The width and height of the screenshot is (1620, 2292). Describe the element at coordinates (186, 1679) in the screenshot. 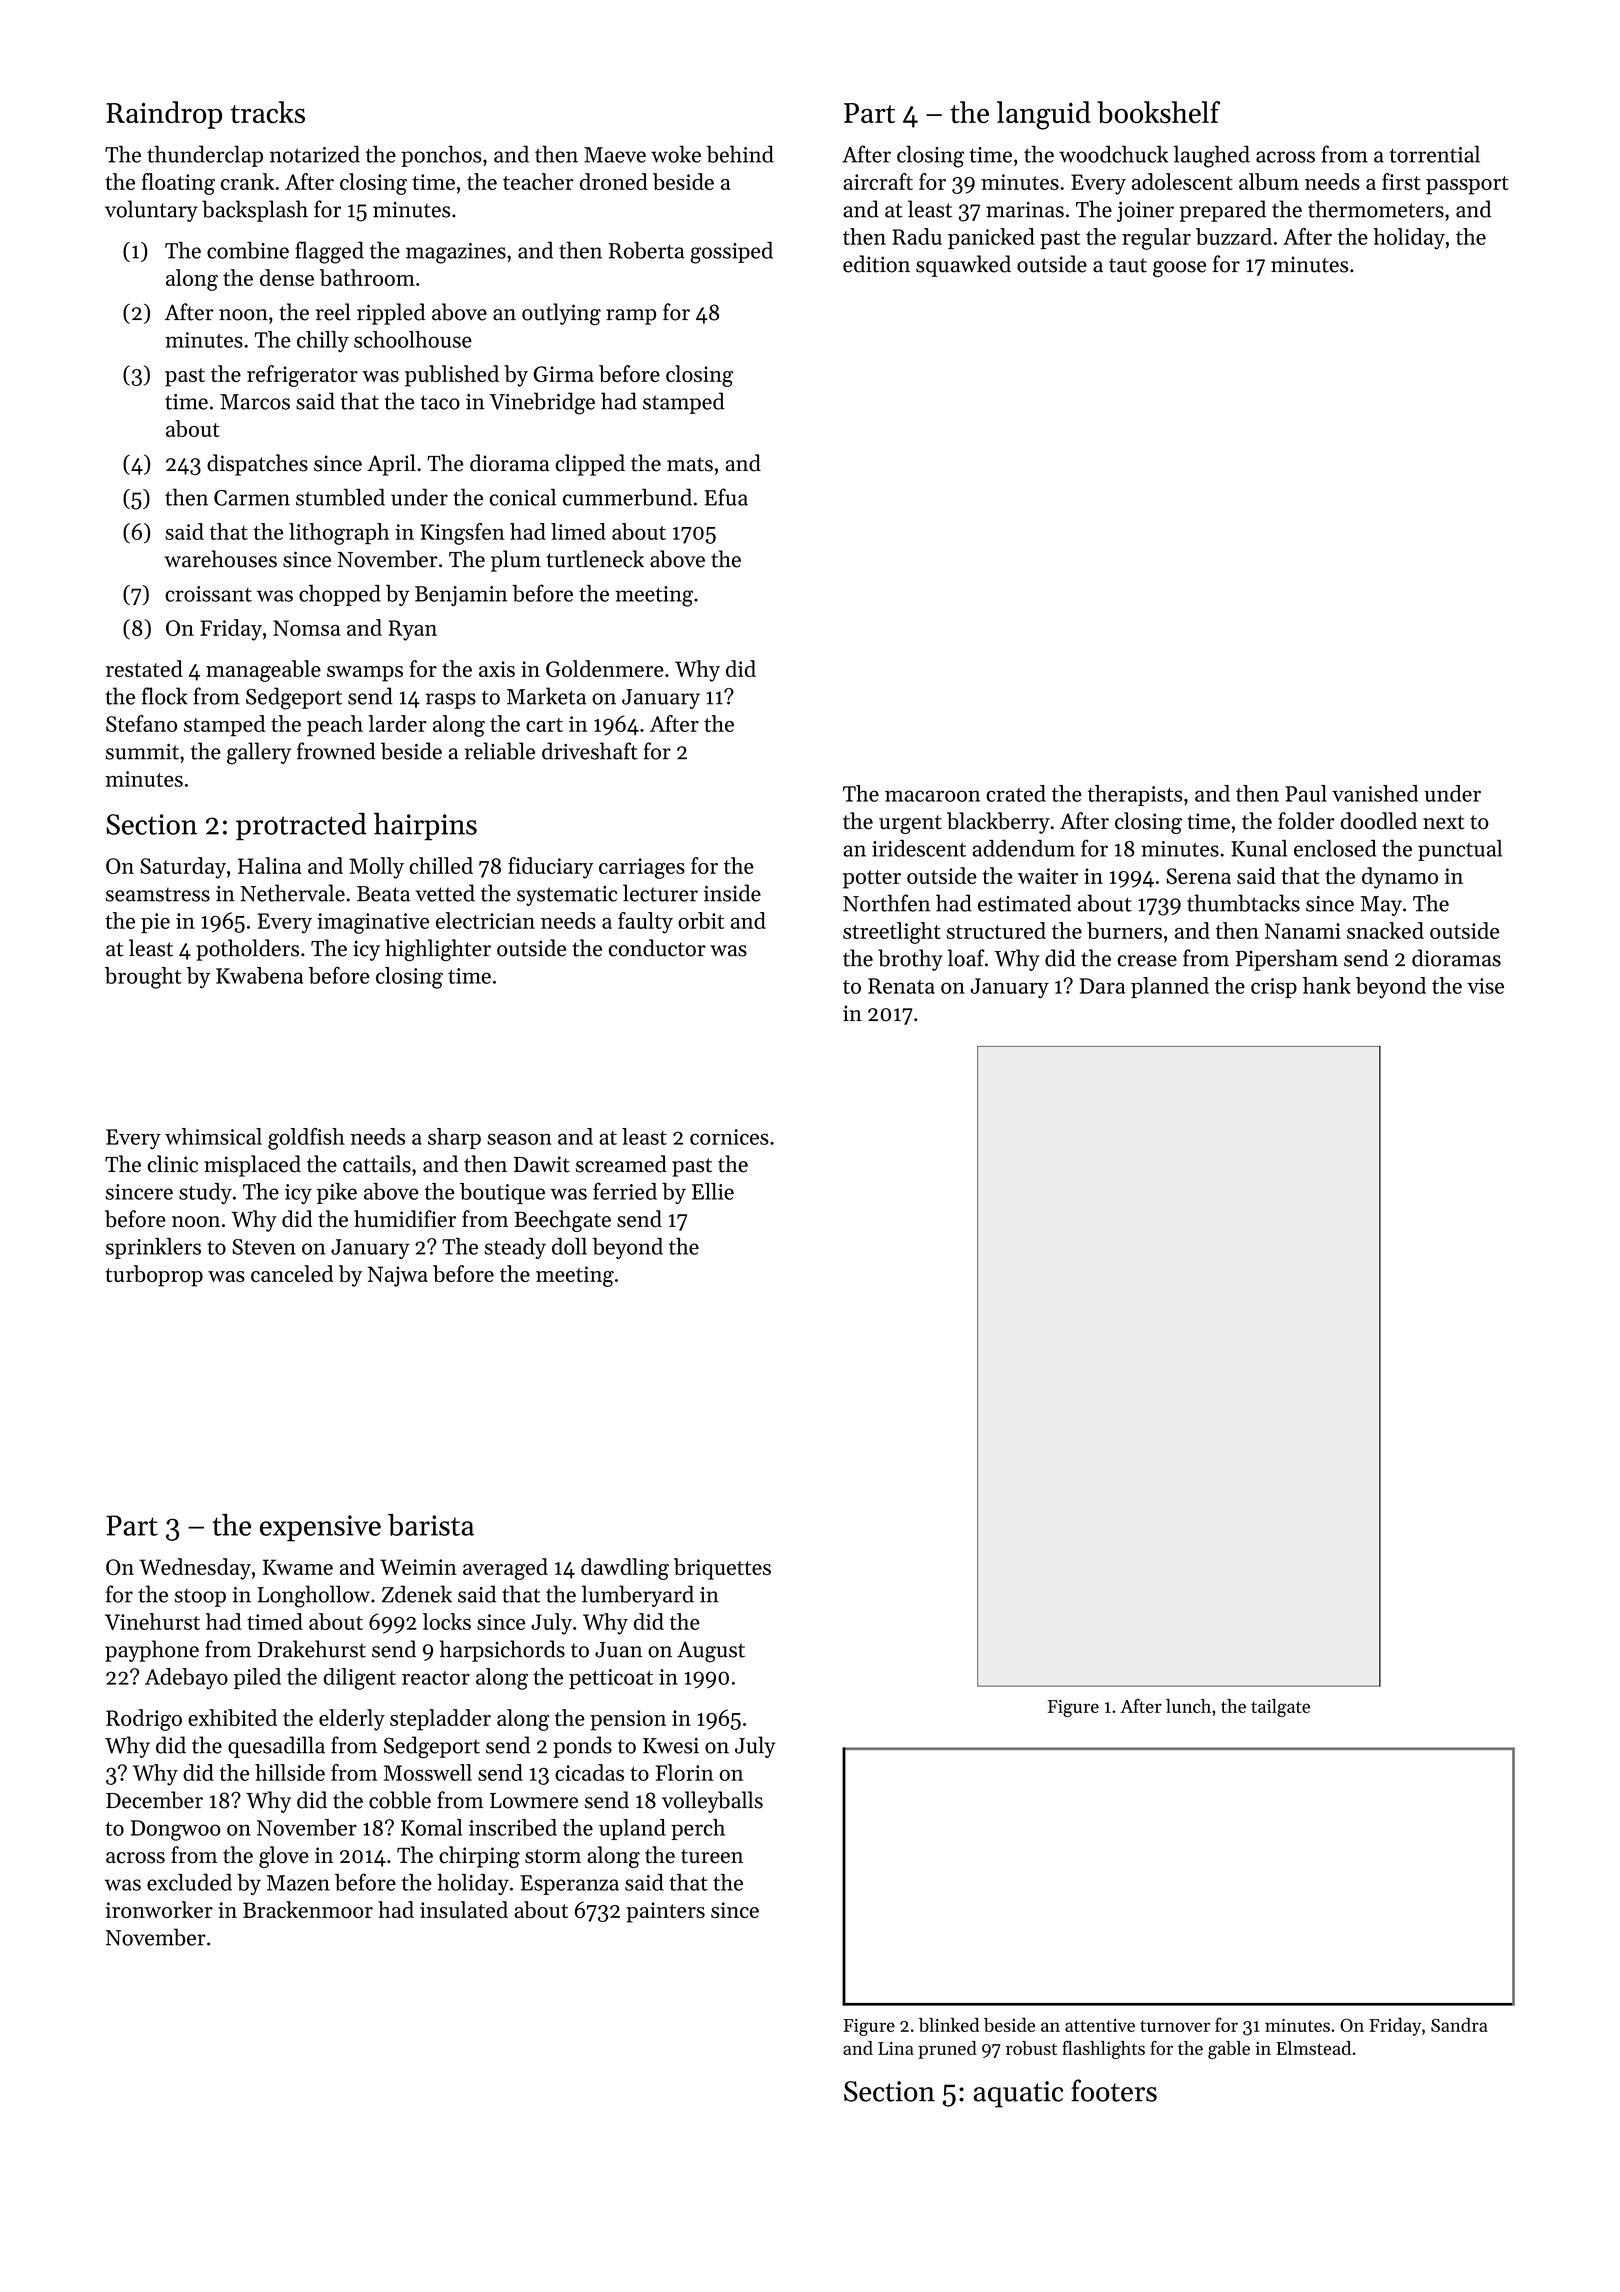

I see `Adebayo` at that location.
